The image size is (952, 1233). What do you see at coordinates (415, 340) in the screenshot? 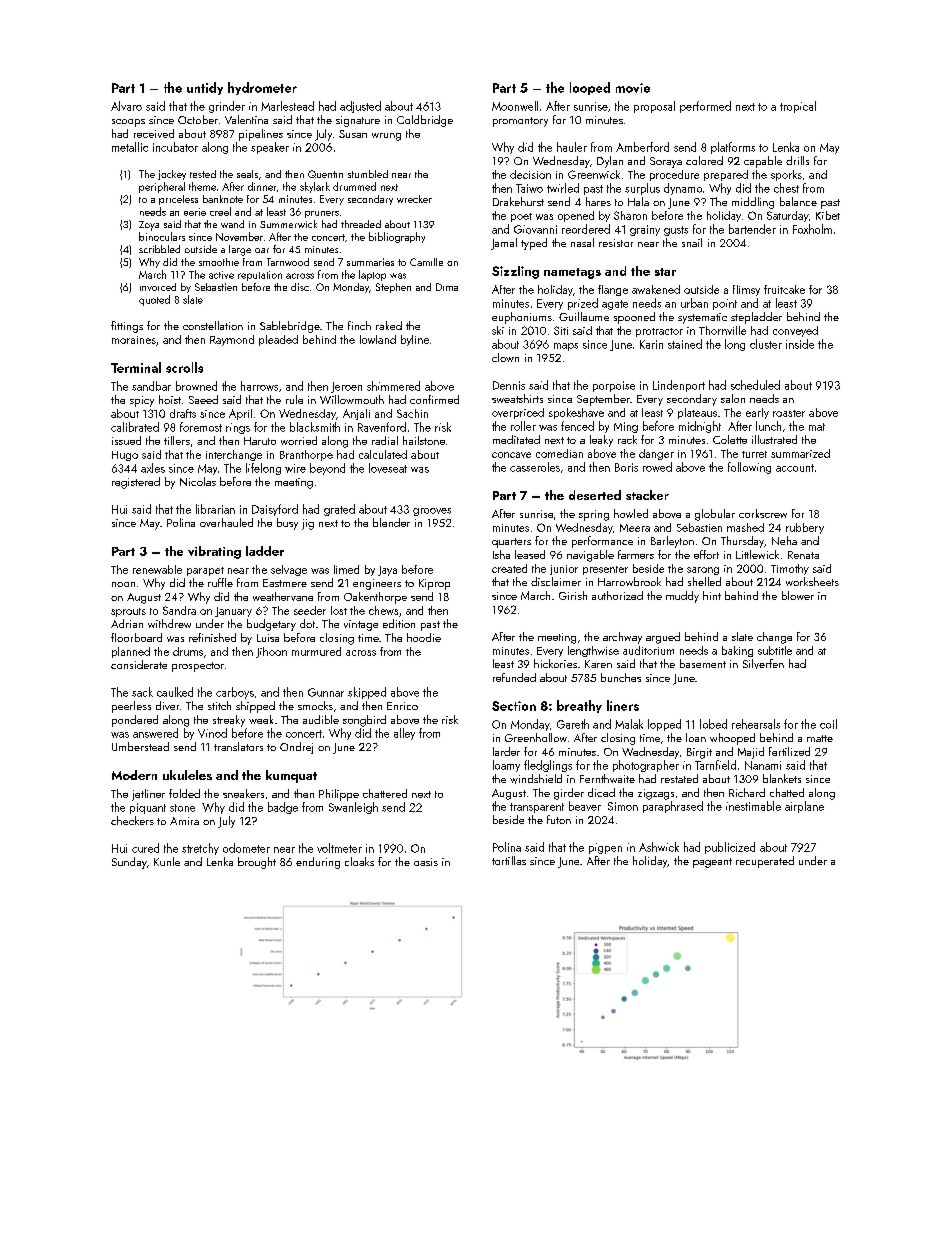
I see `byline` at bounding box center [415, 340].
